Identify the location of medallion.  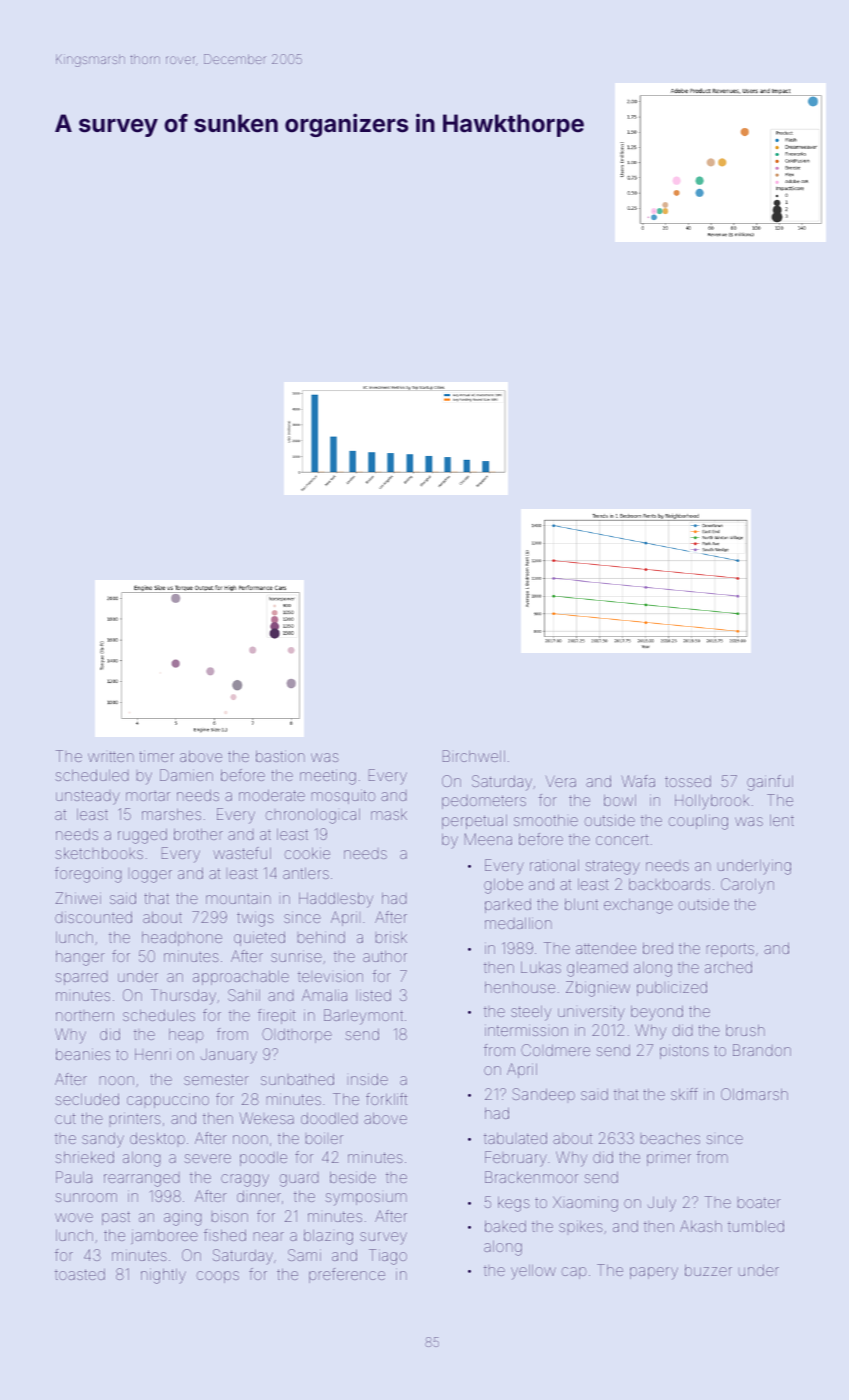
(518, 923).
